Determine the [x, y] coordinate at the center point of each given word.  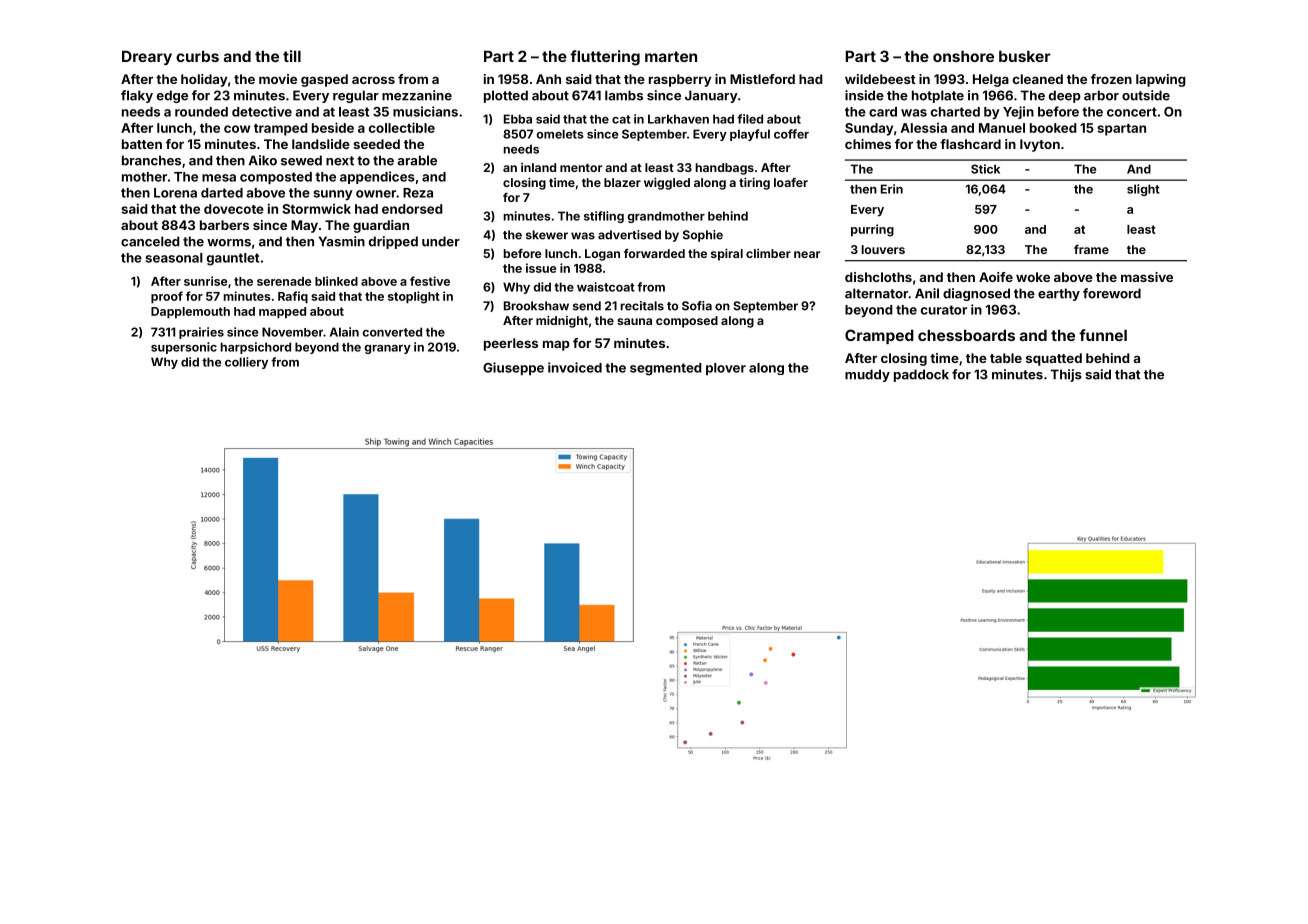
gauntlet [233, 259]
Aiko [263, 160]
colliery [246, 363]
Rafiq [293, 297]
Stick [985, 169]
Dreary [147, 57]
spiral [727, 254]
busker [1025, 56]
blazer [622, 182]
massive [1147, 277]
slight [1143, 190]
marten [671, 56]
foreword [1112, 293]
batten [142, 144]
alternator [876, 293]
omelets [560, 134]
